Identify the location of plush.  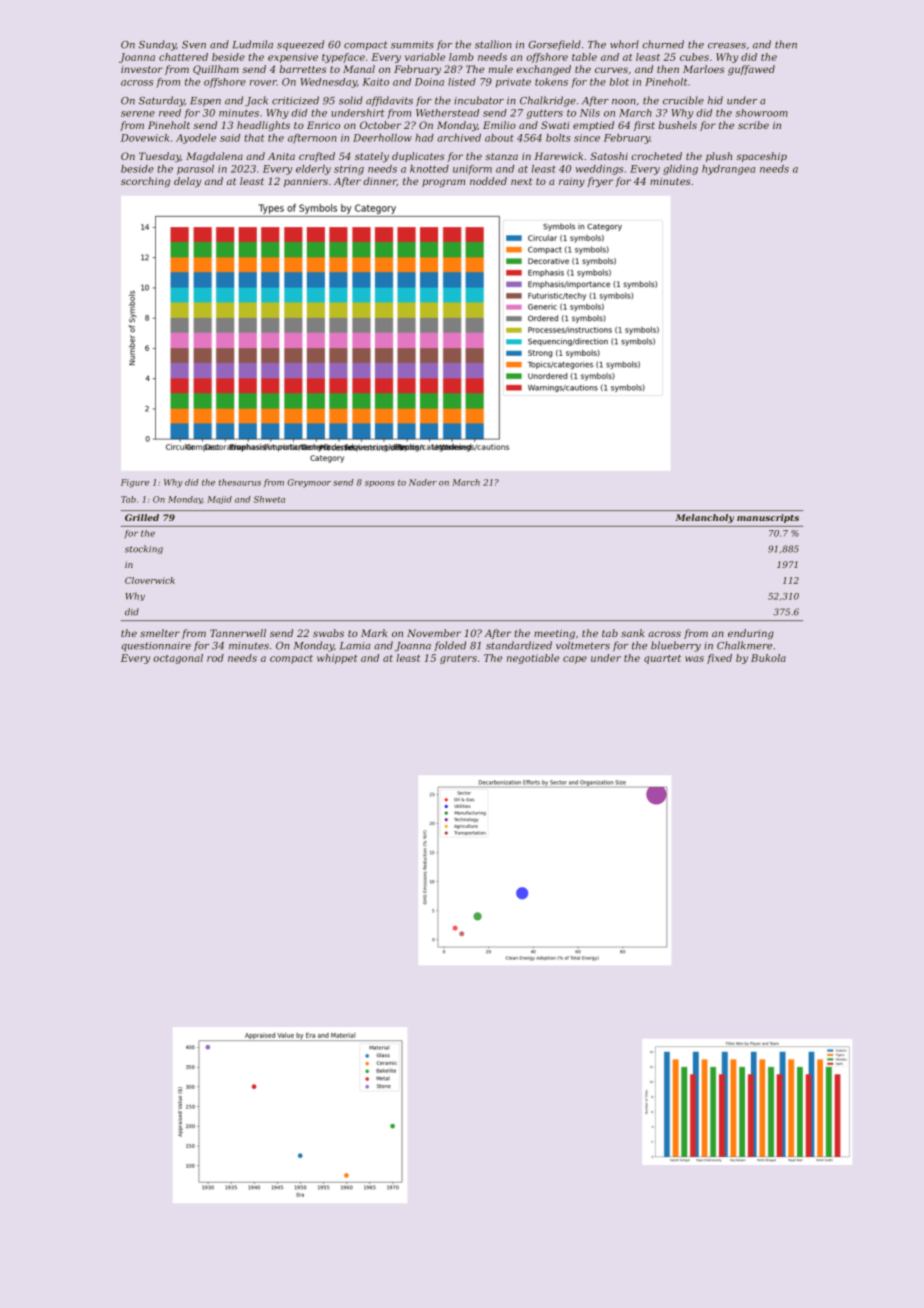
(719, 157).
